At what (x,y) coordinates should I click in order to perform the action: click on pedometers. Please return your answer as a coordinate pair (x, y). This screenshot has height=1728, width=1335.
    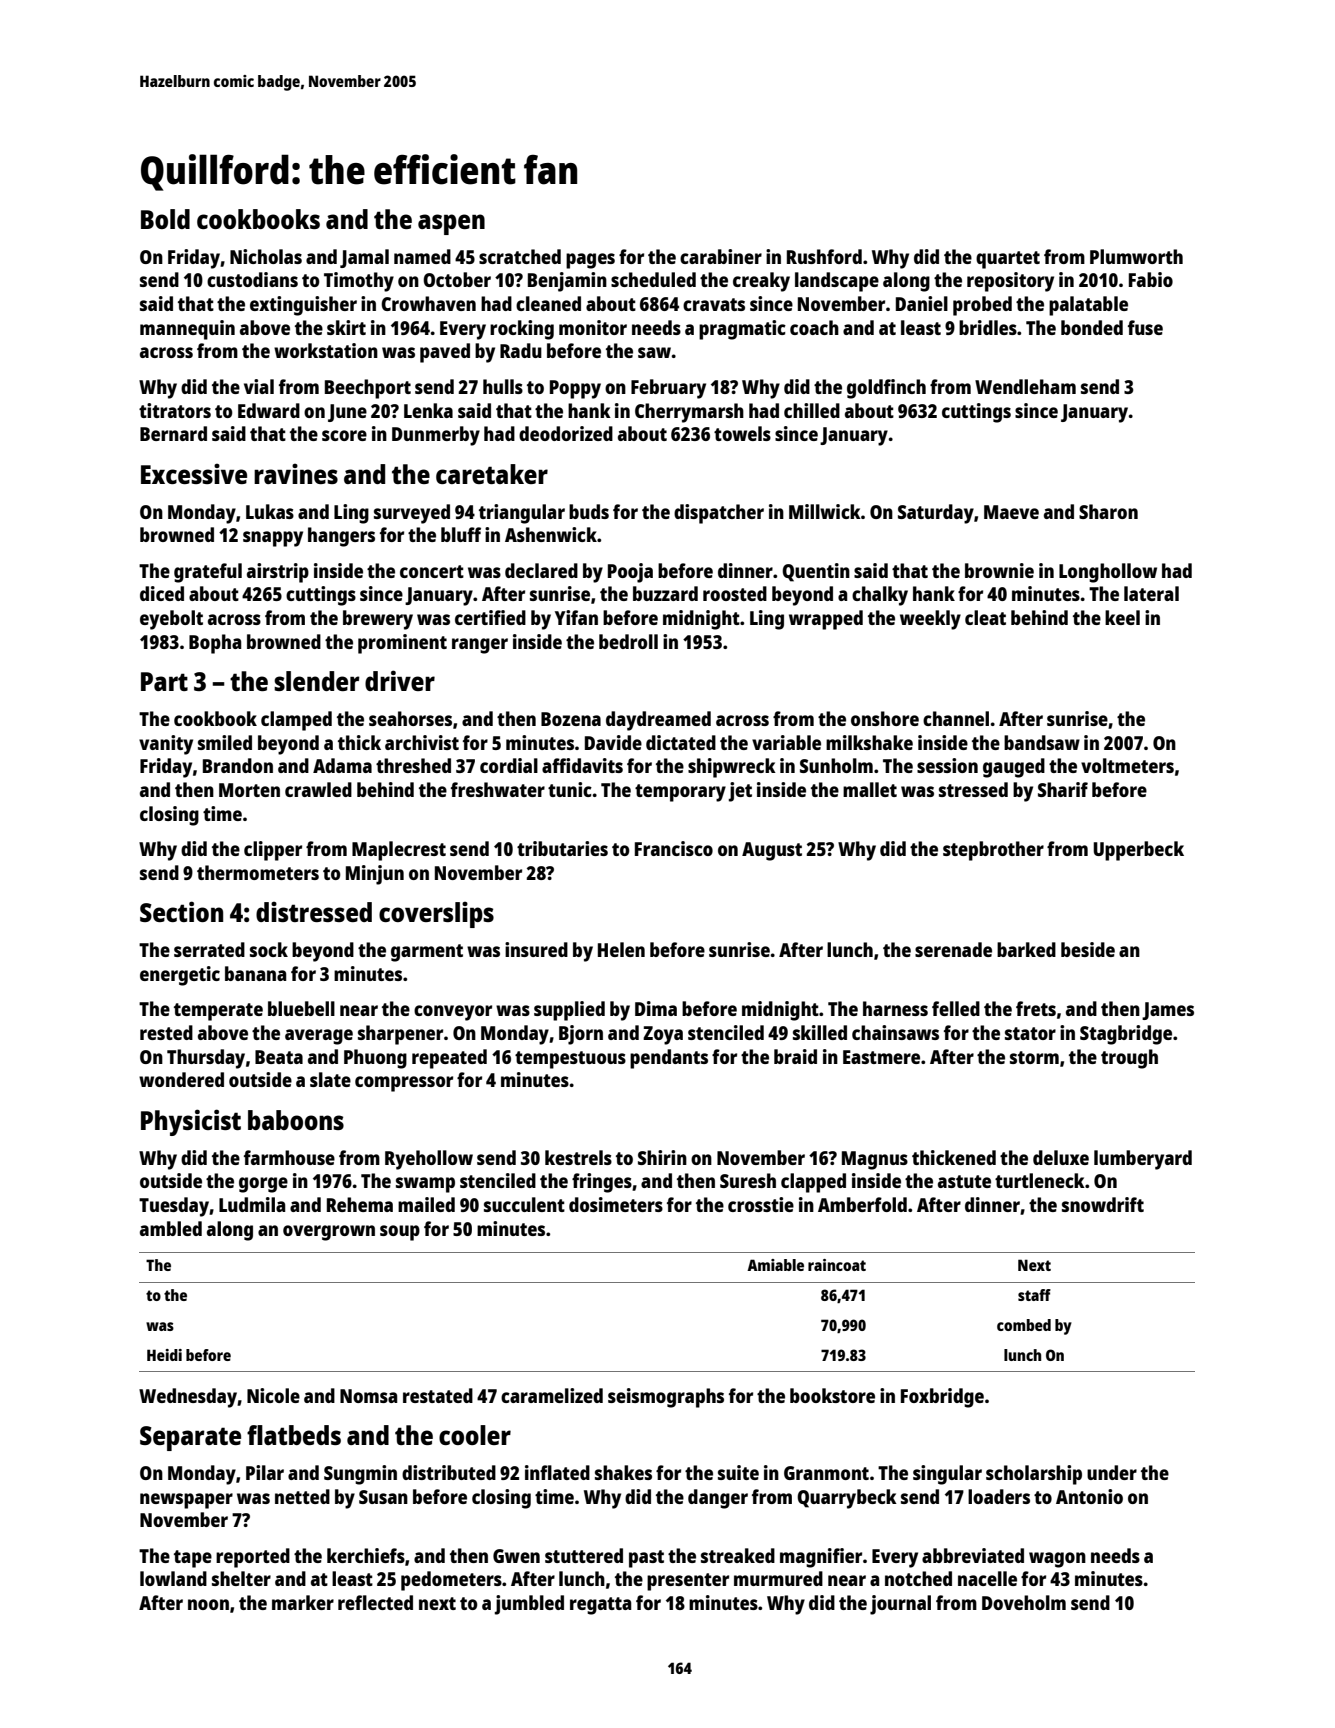
    Looking at the image, I should click on (451, 1581).
